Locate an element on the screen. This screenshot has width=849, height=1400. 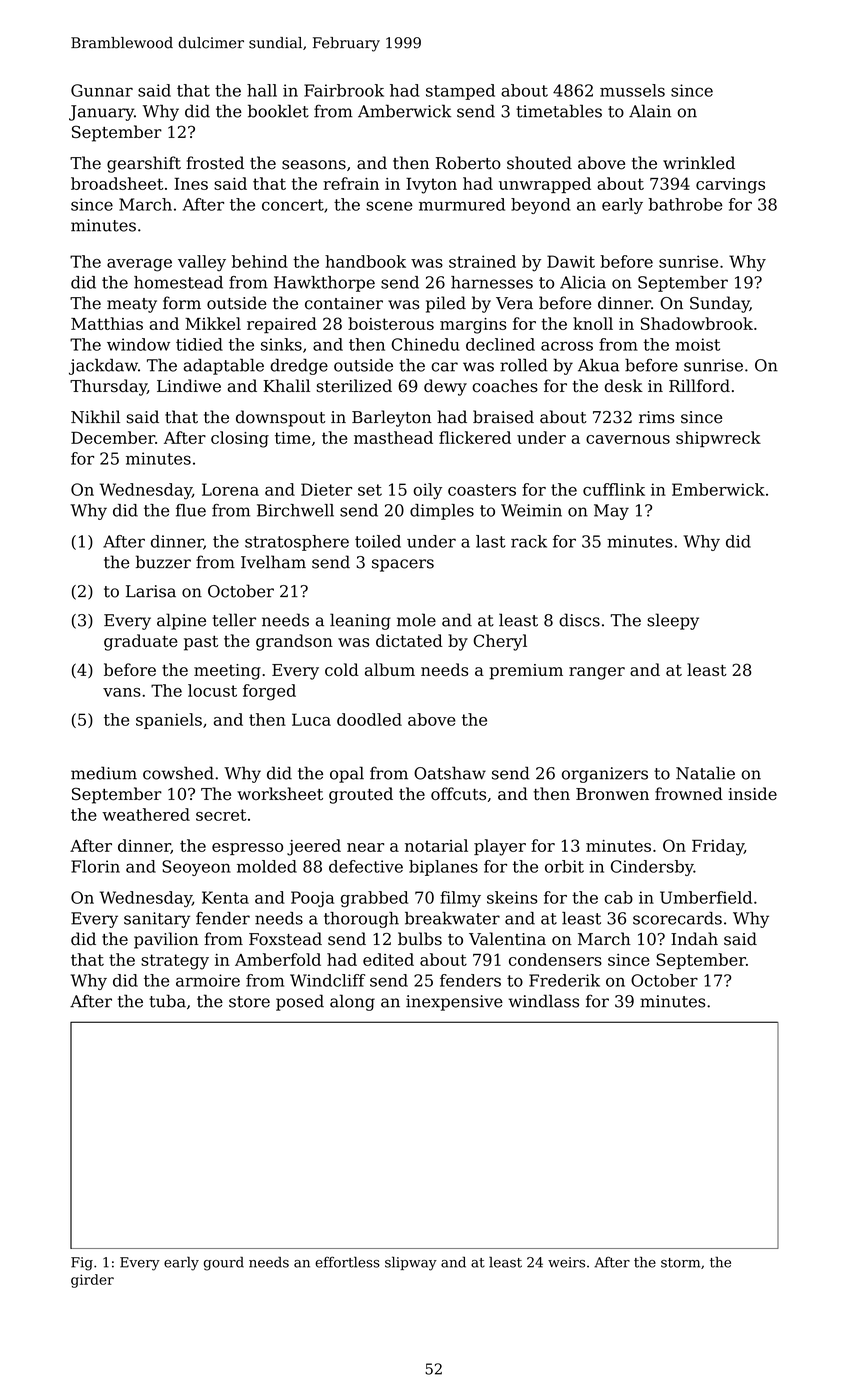
filmy is located at coordinates (460, 899).
